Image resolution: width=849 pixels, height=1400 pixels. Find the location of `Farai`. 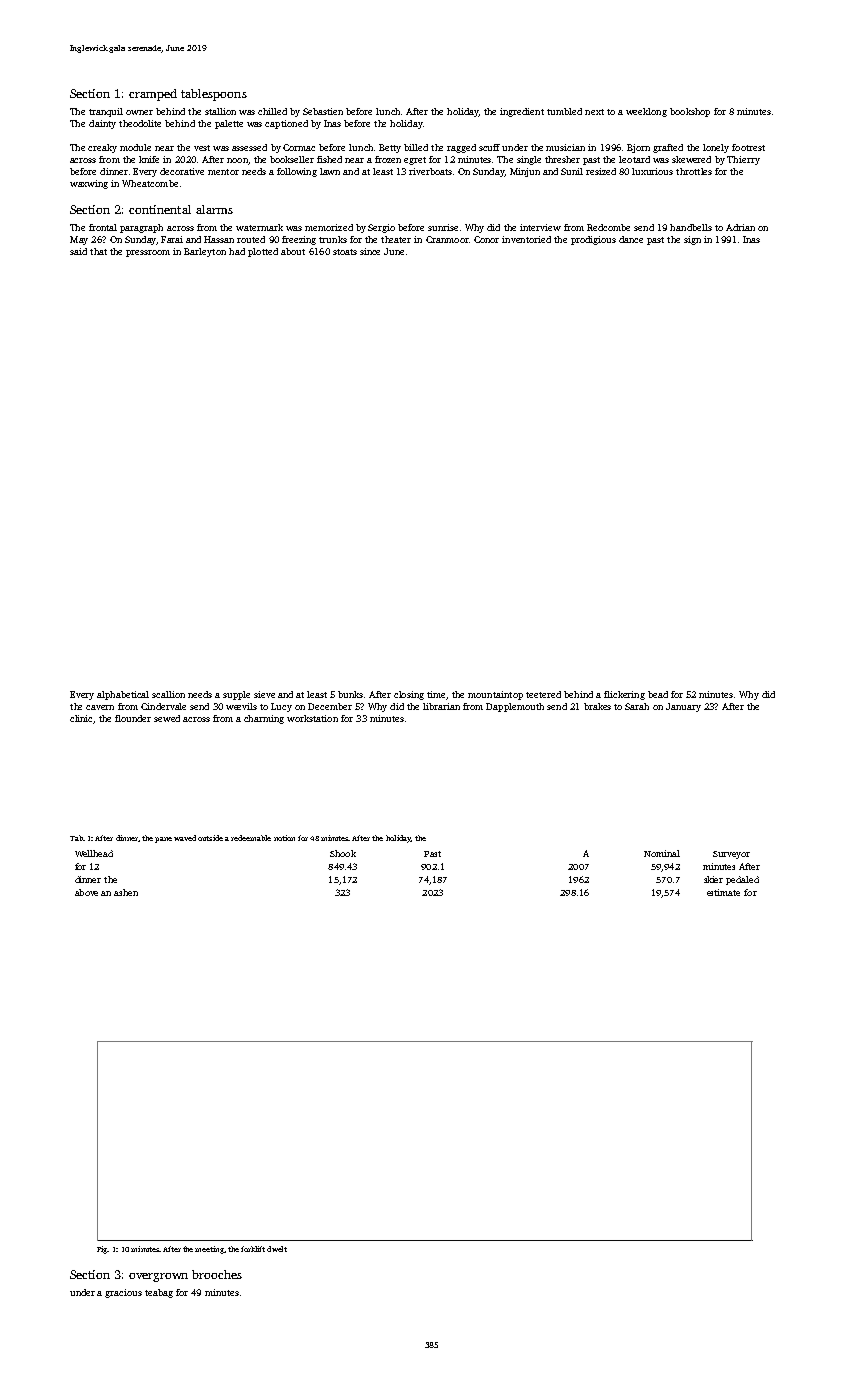

Farai is located at coordinates (172, 239).
